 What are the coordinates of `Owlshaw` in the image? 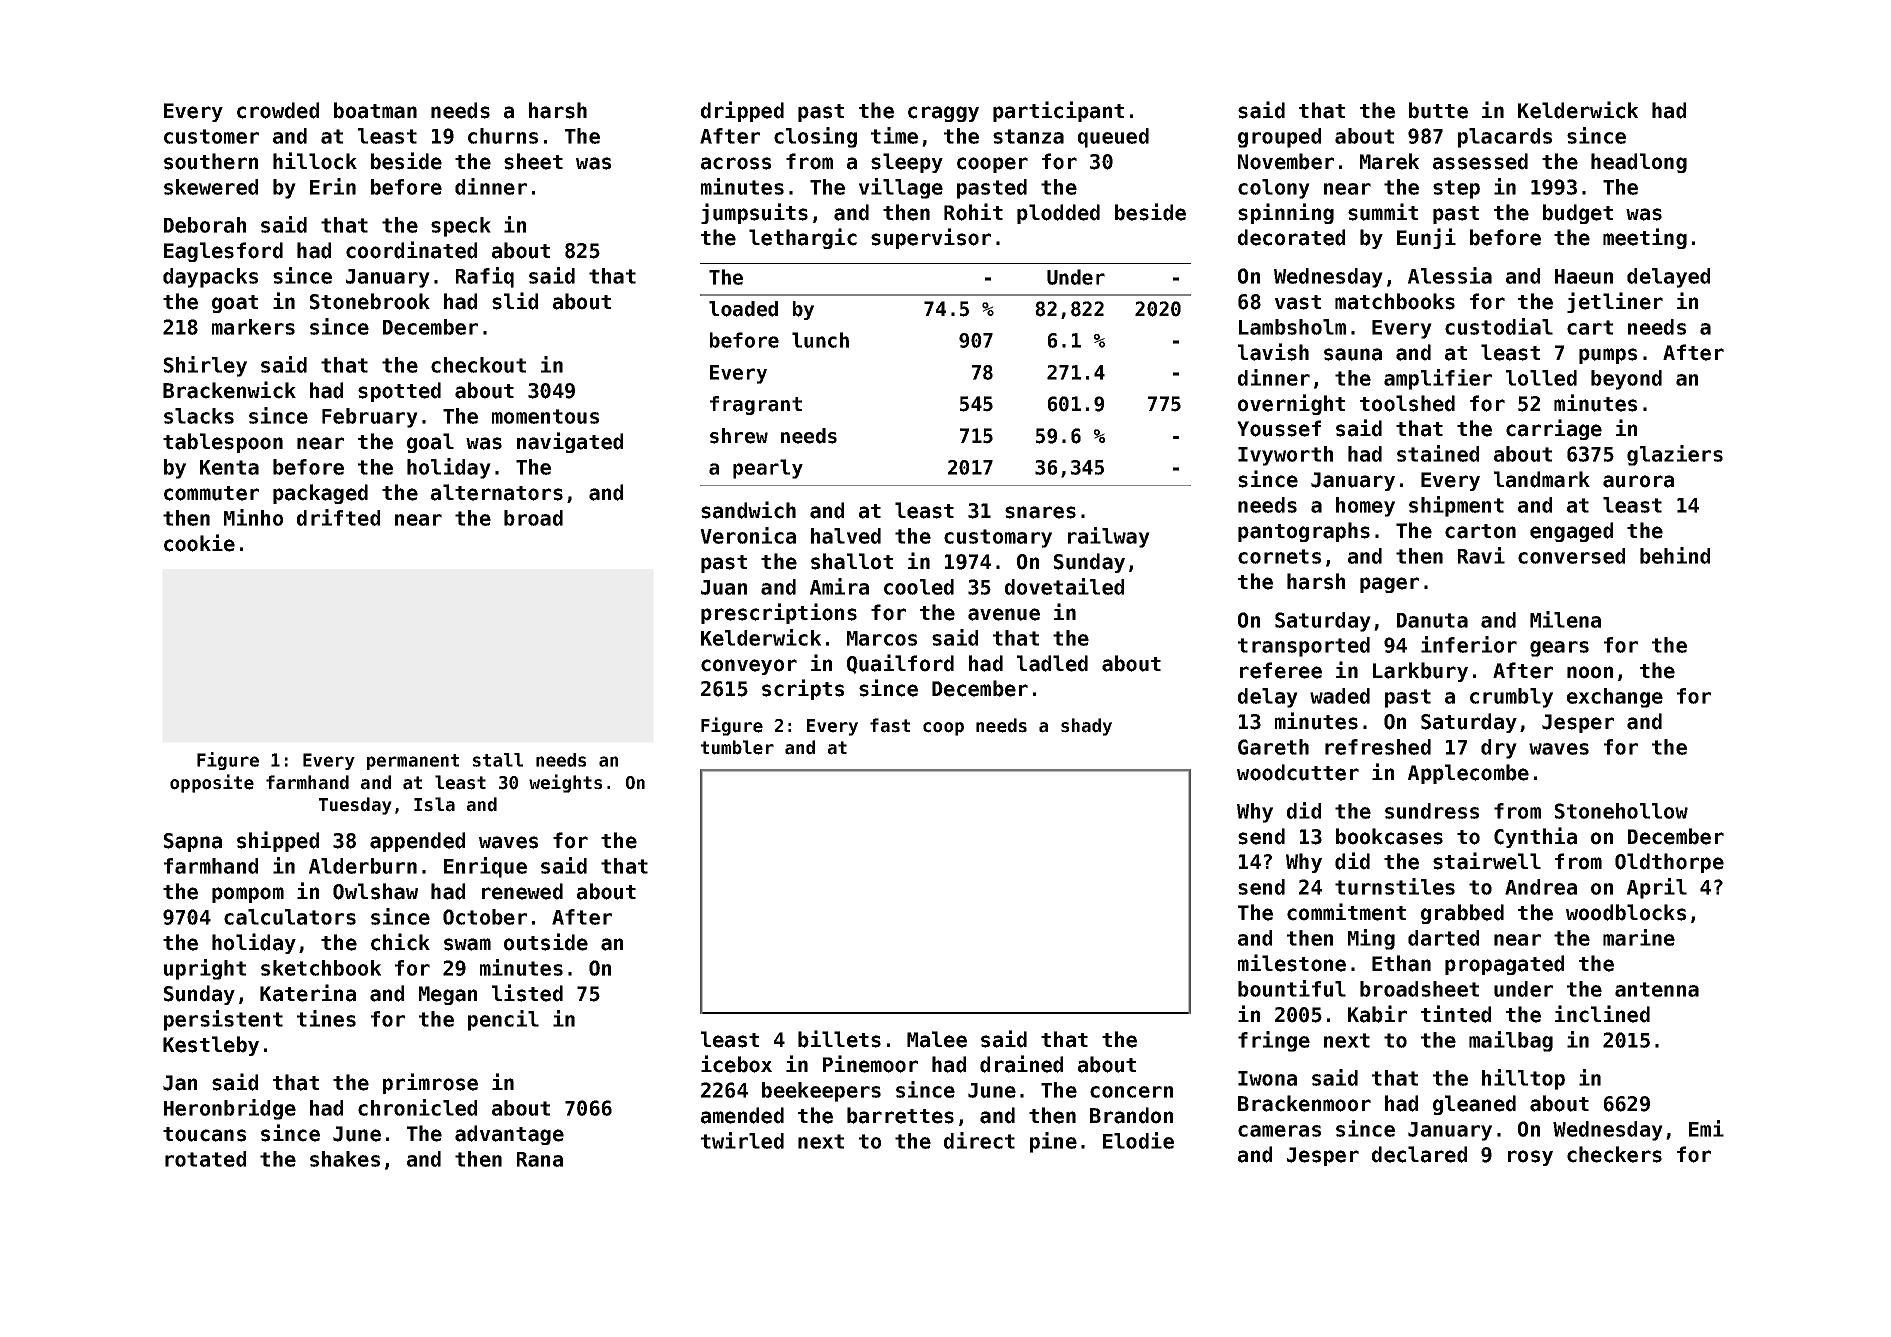 It's located at (375, 891).
